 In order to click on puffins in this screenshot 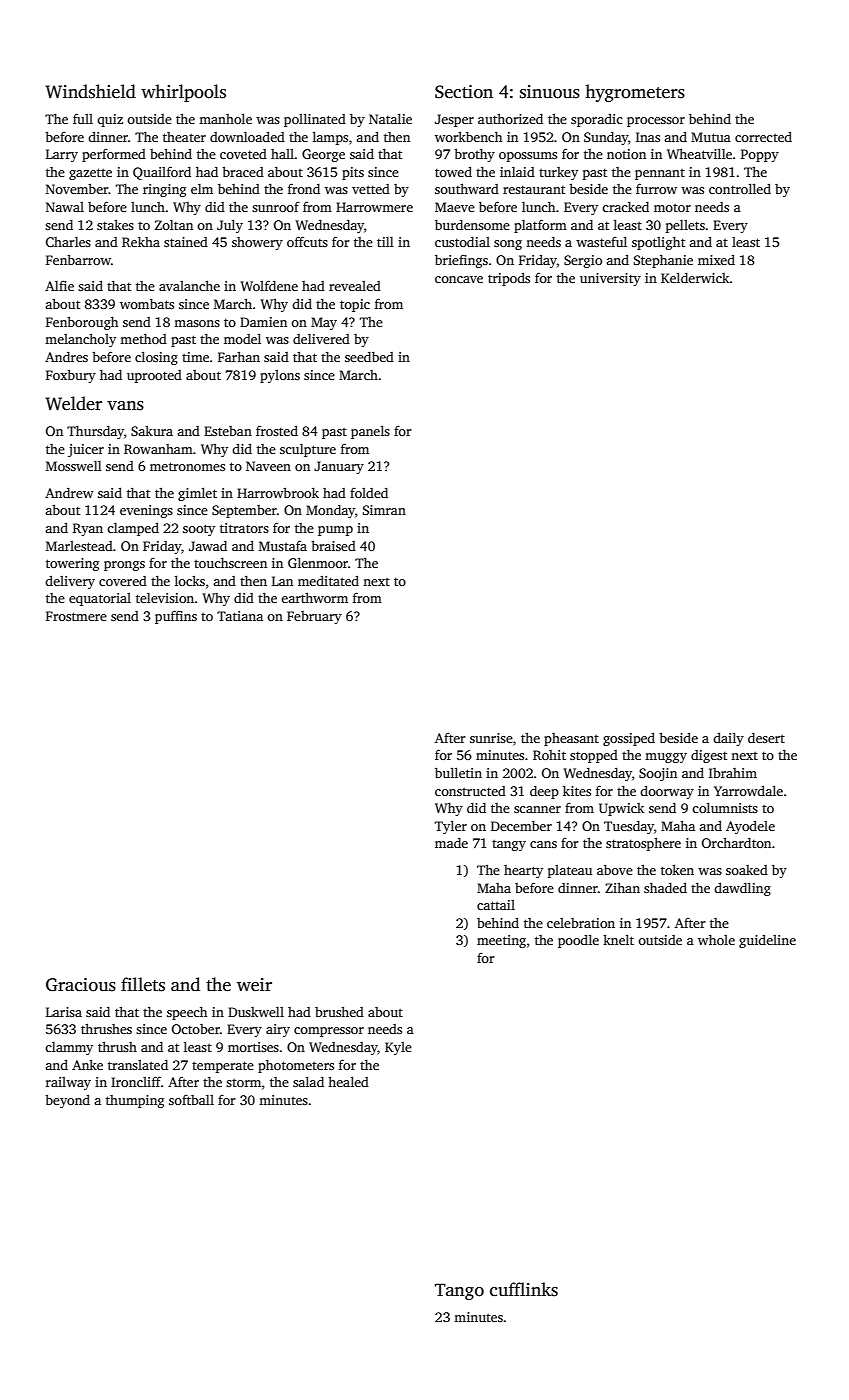, I will do `click(176, 617)`.
